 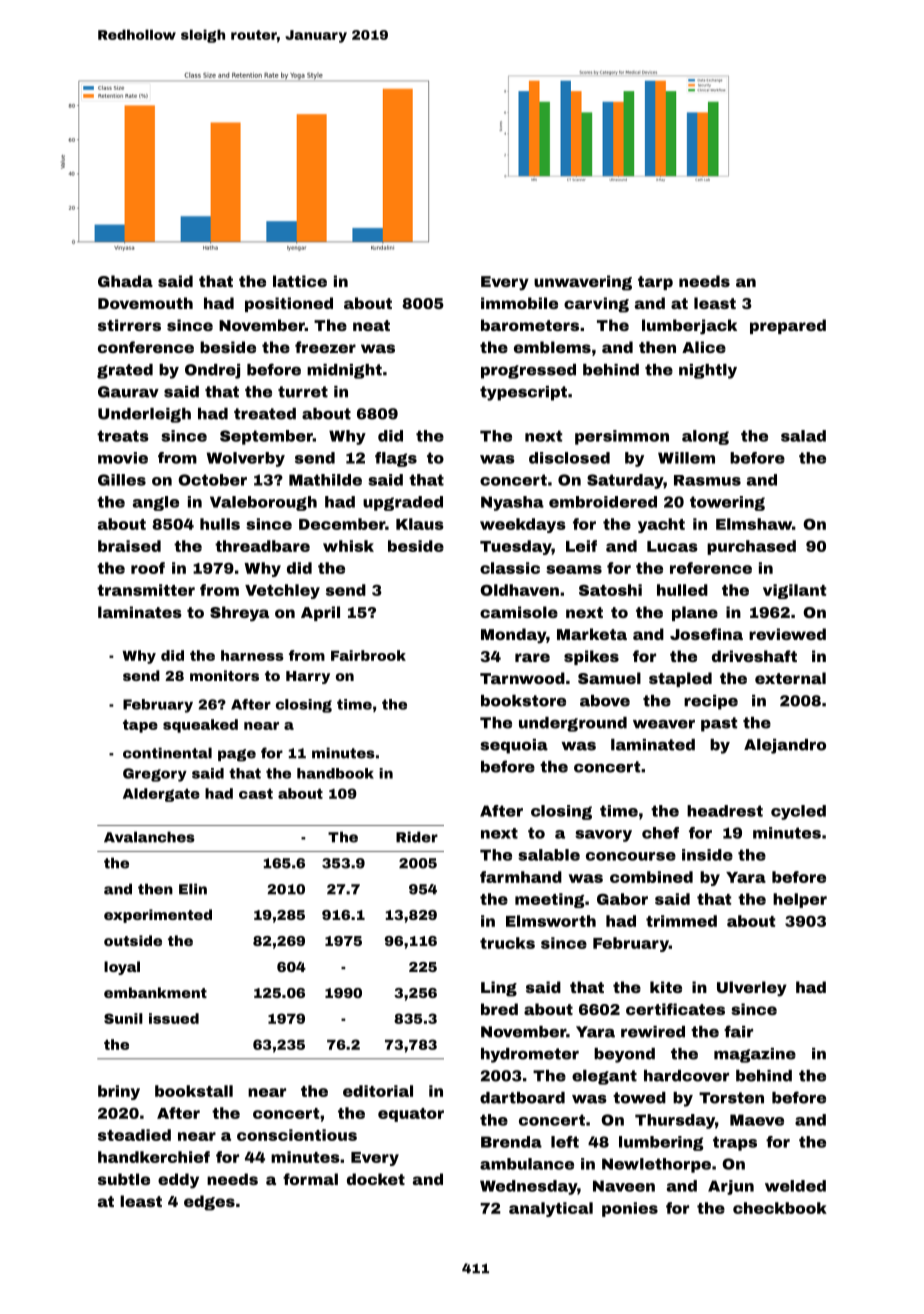 What do you see at coordinates (523, 393) in the screenshot?
I see `typescript` at bounding box center [523, 393].
